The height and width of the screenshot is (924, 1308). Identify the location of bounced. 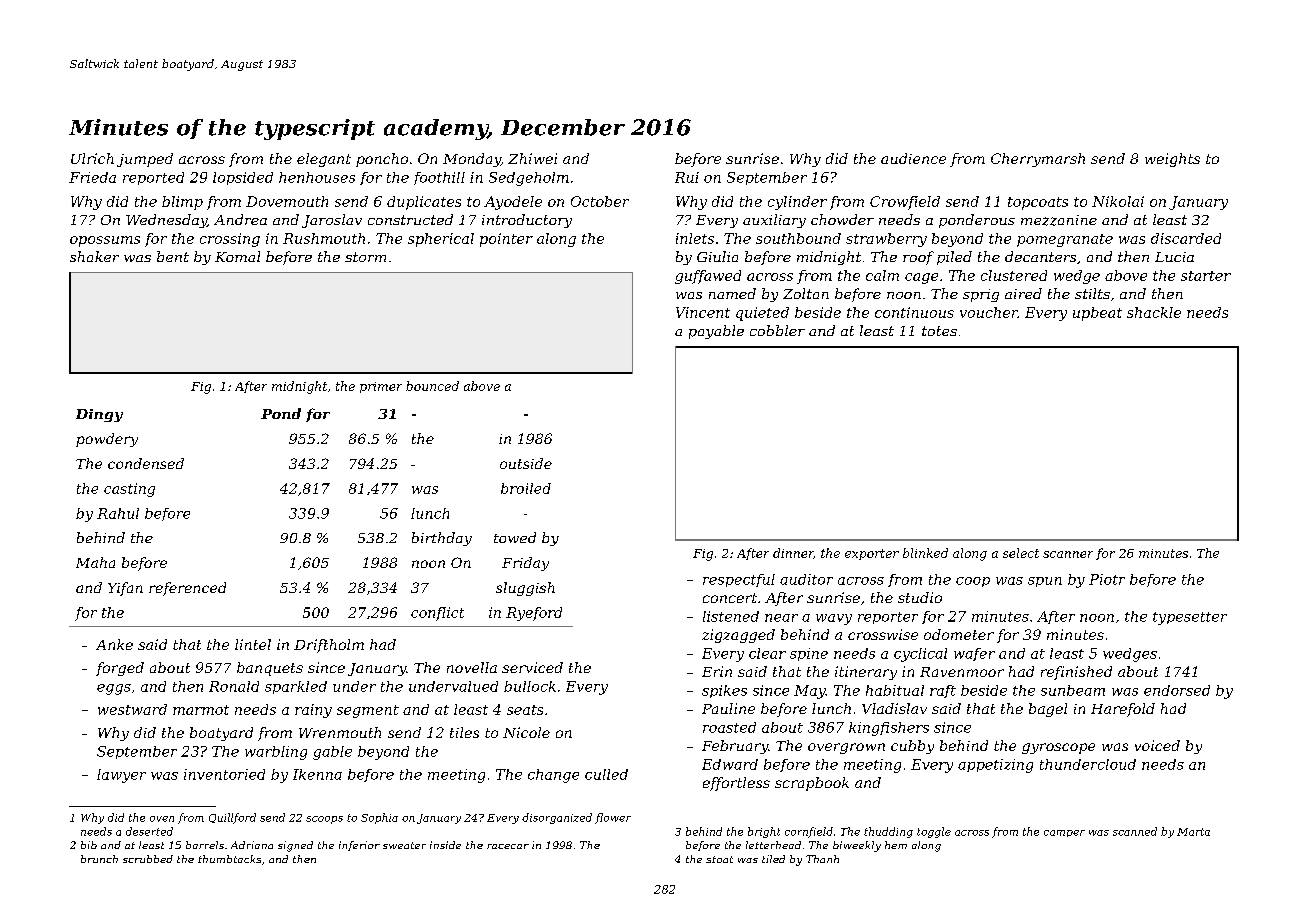
(432, 386).
